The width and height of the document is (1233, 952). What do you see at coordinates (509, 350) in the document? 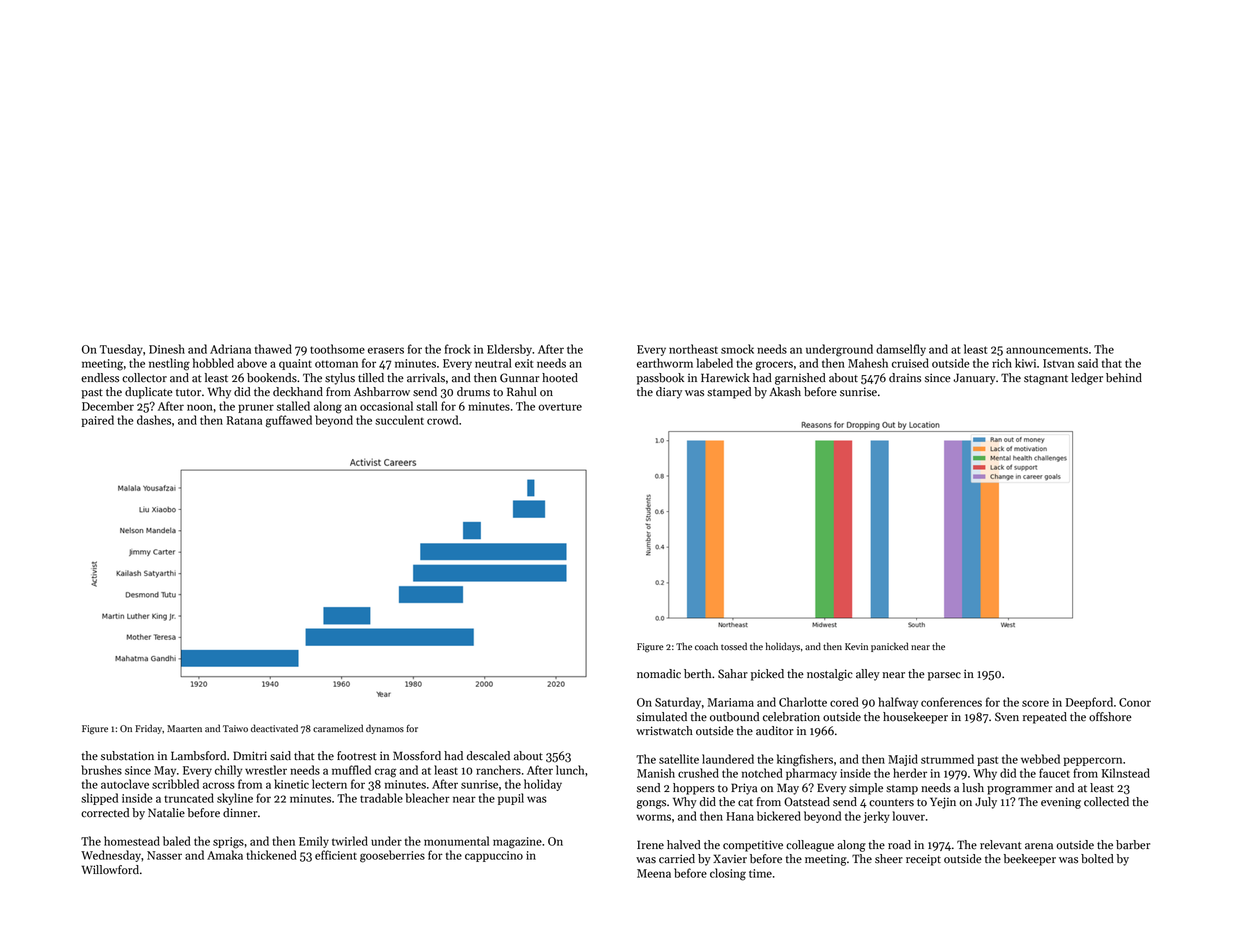
I see `Eldersby` at bounding box center [509, 350].
